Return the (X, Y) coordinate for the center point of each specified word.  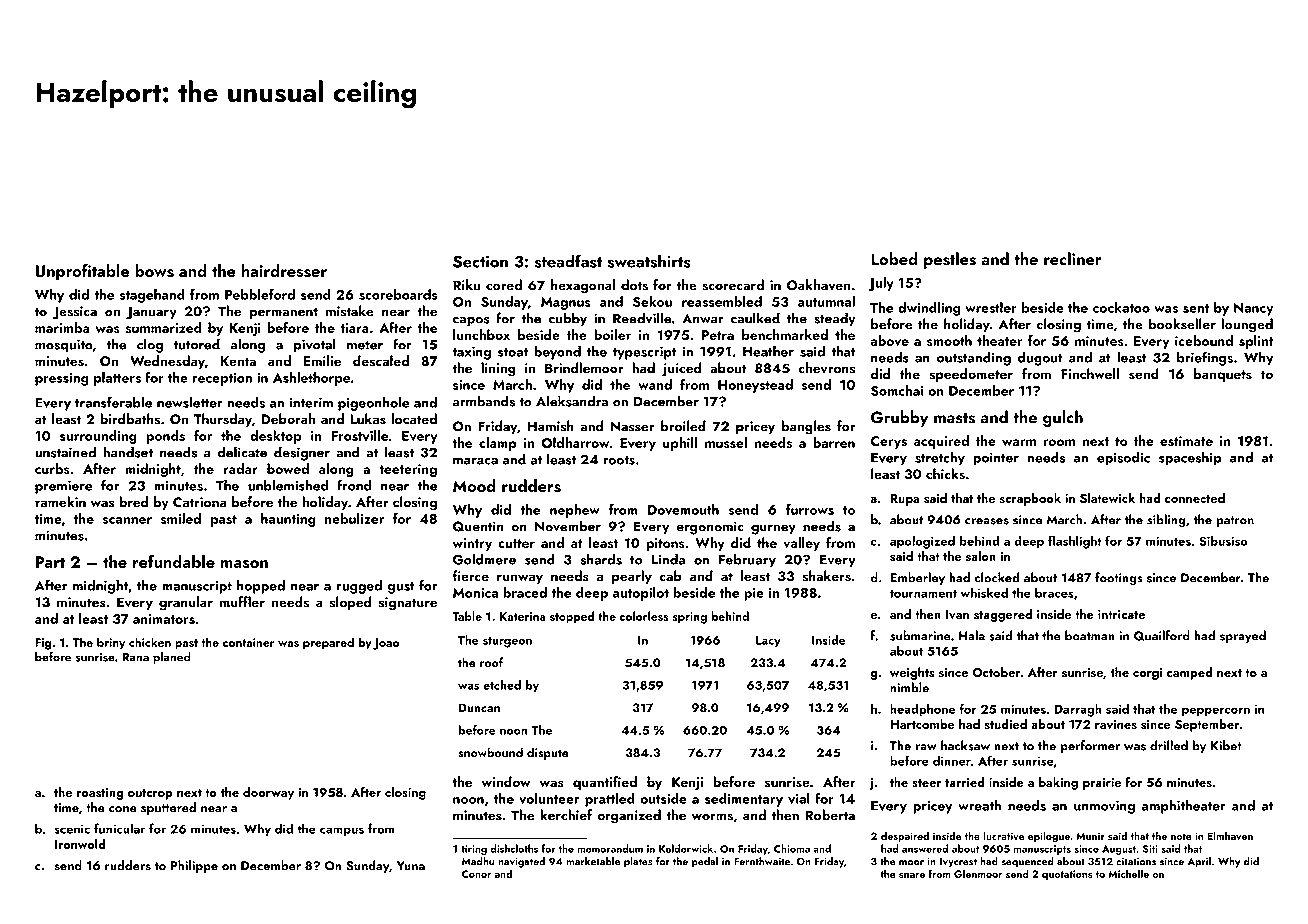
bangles (806, 427)
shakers (826, 576)
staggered (1003, 615)
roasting (100, 794)
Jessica (74, 313)
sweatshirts (649, 261)
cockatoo (1121, 307)
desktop (275, 437)
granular (186, 603)
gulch (1063, 418)
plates (638, 862)
